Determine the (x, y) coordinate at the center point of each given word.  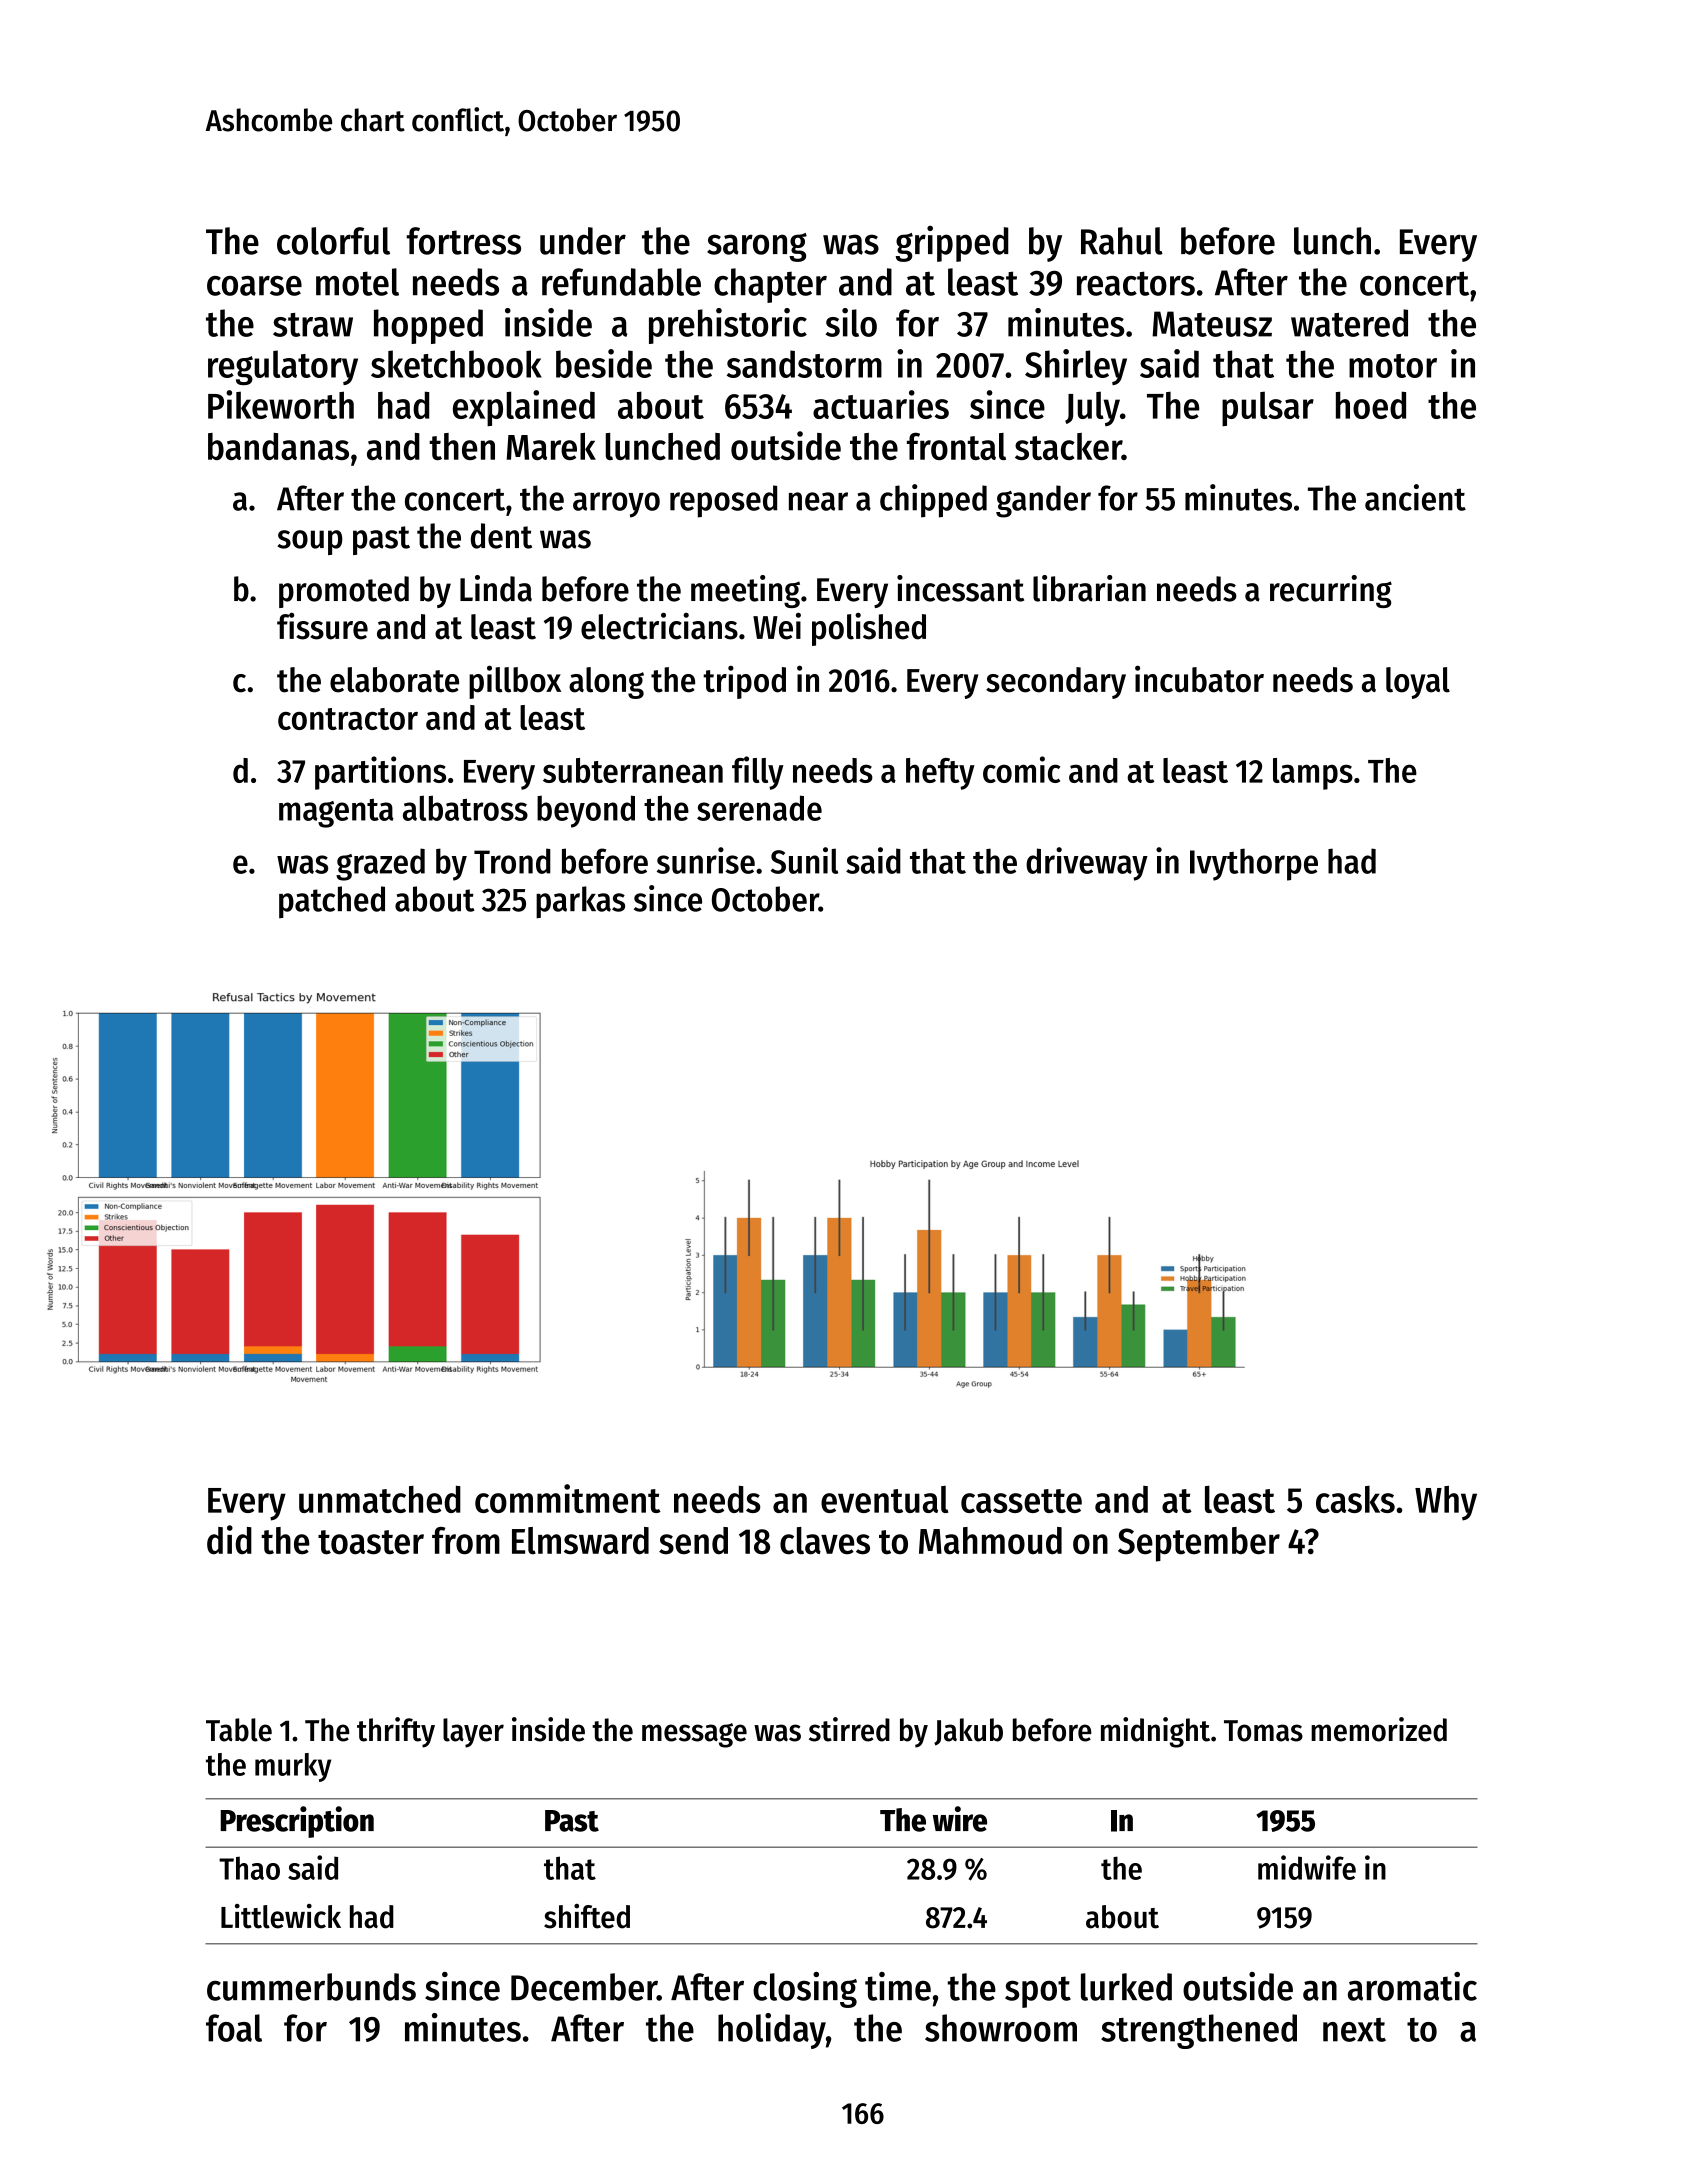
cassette (1021, 1501)
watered (1349, 323)
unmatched (380, 1499)
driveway (1087, 864)
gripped (952, 243)
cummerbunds (311, 1987)
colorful (333, 241)
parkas (580, 902)
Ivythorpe (1254, 864)
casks (1355, 1499)
